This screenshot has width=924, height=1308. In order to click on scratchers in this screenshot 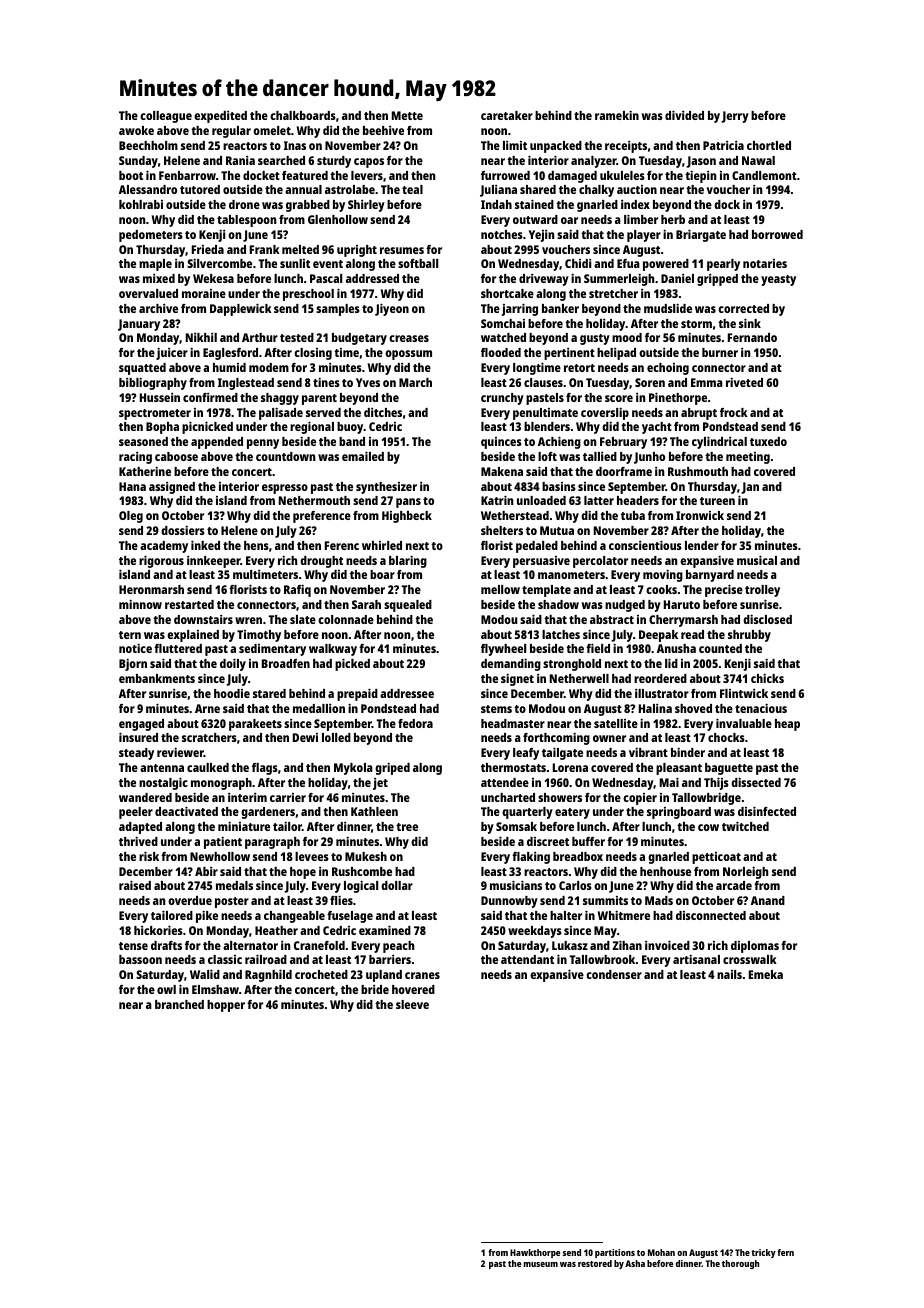, I will do `click(209, 737)`.
